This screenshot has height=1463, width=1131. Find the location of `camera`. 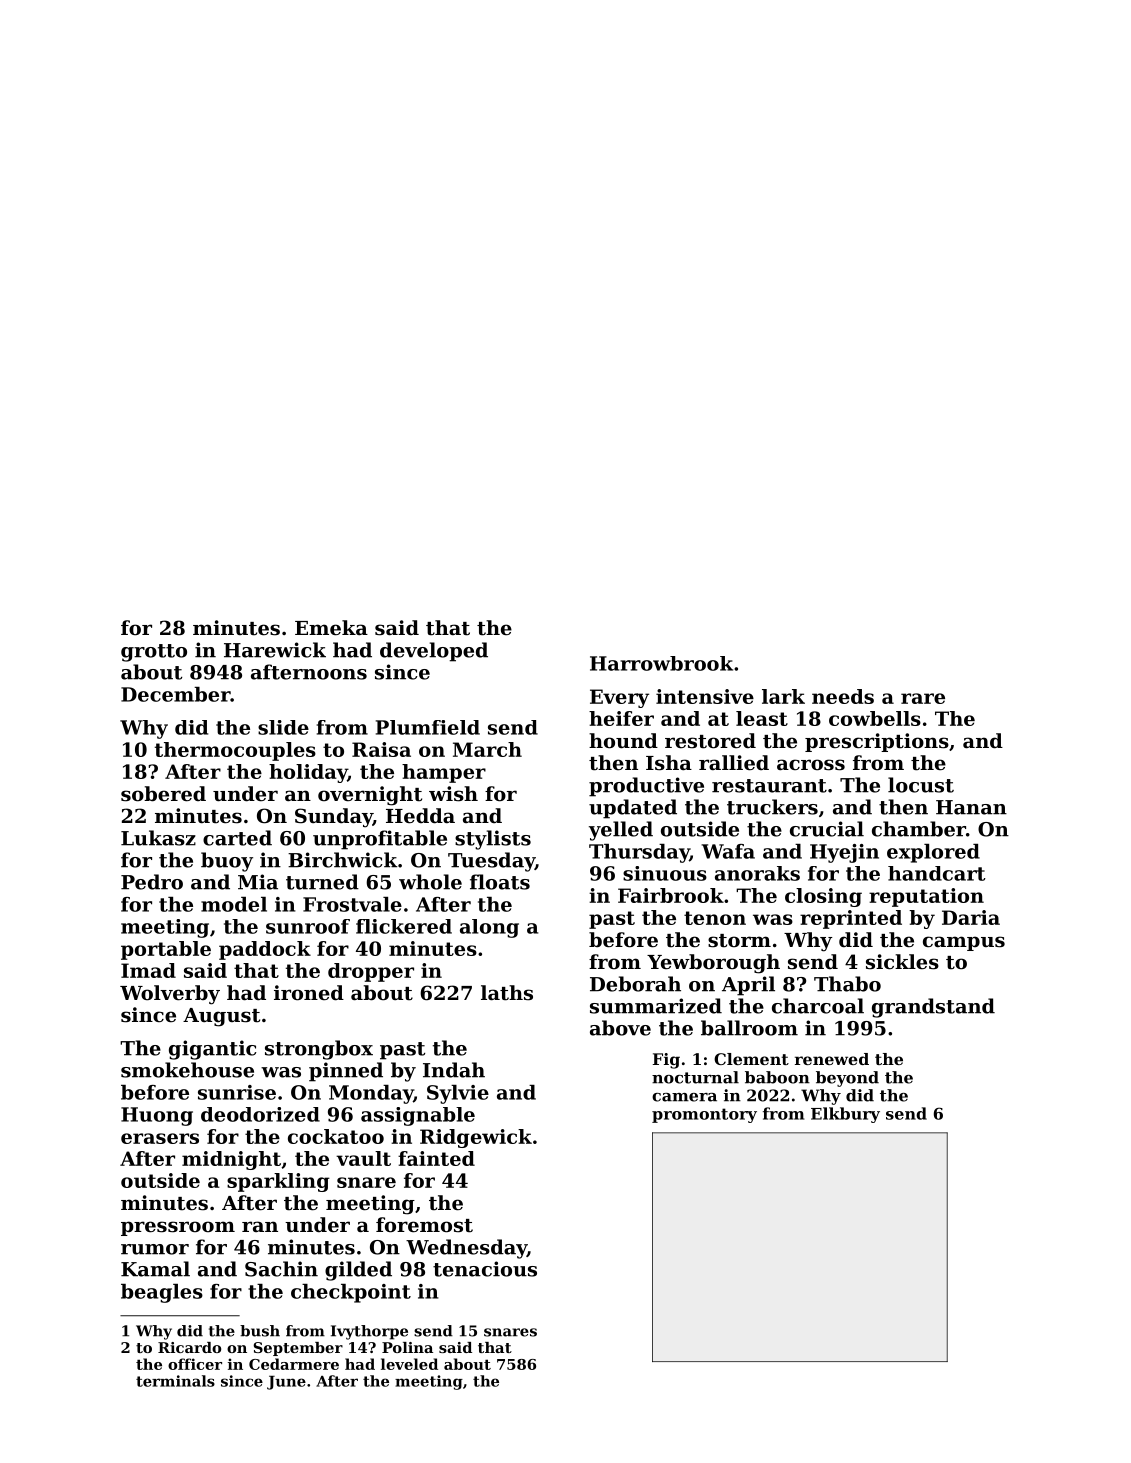

camera is located at coordinates (684, 1097).
